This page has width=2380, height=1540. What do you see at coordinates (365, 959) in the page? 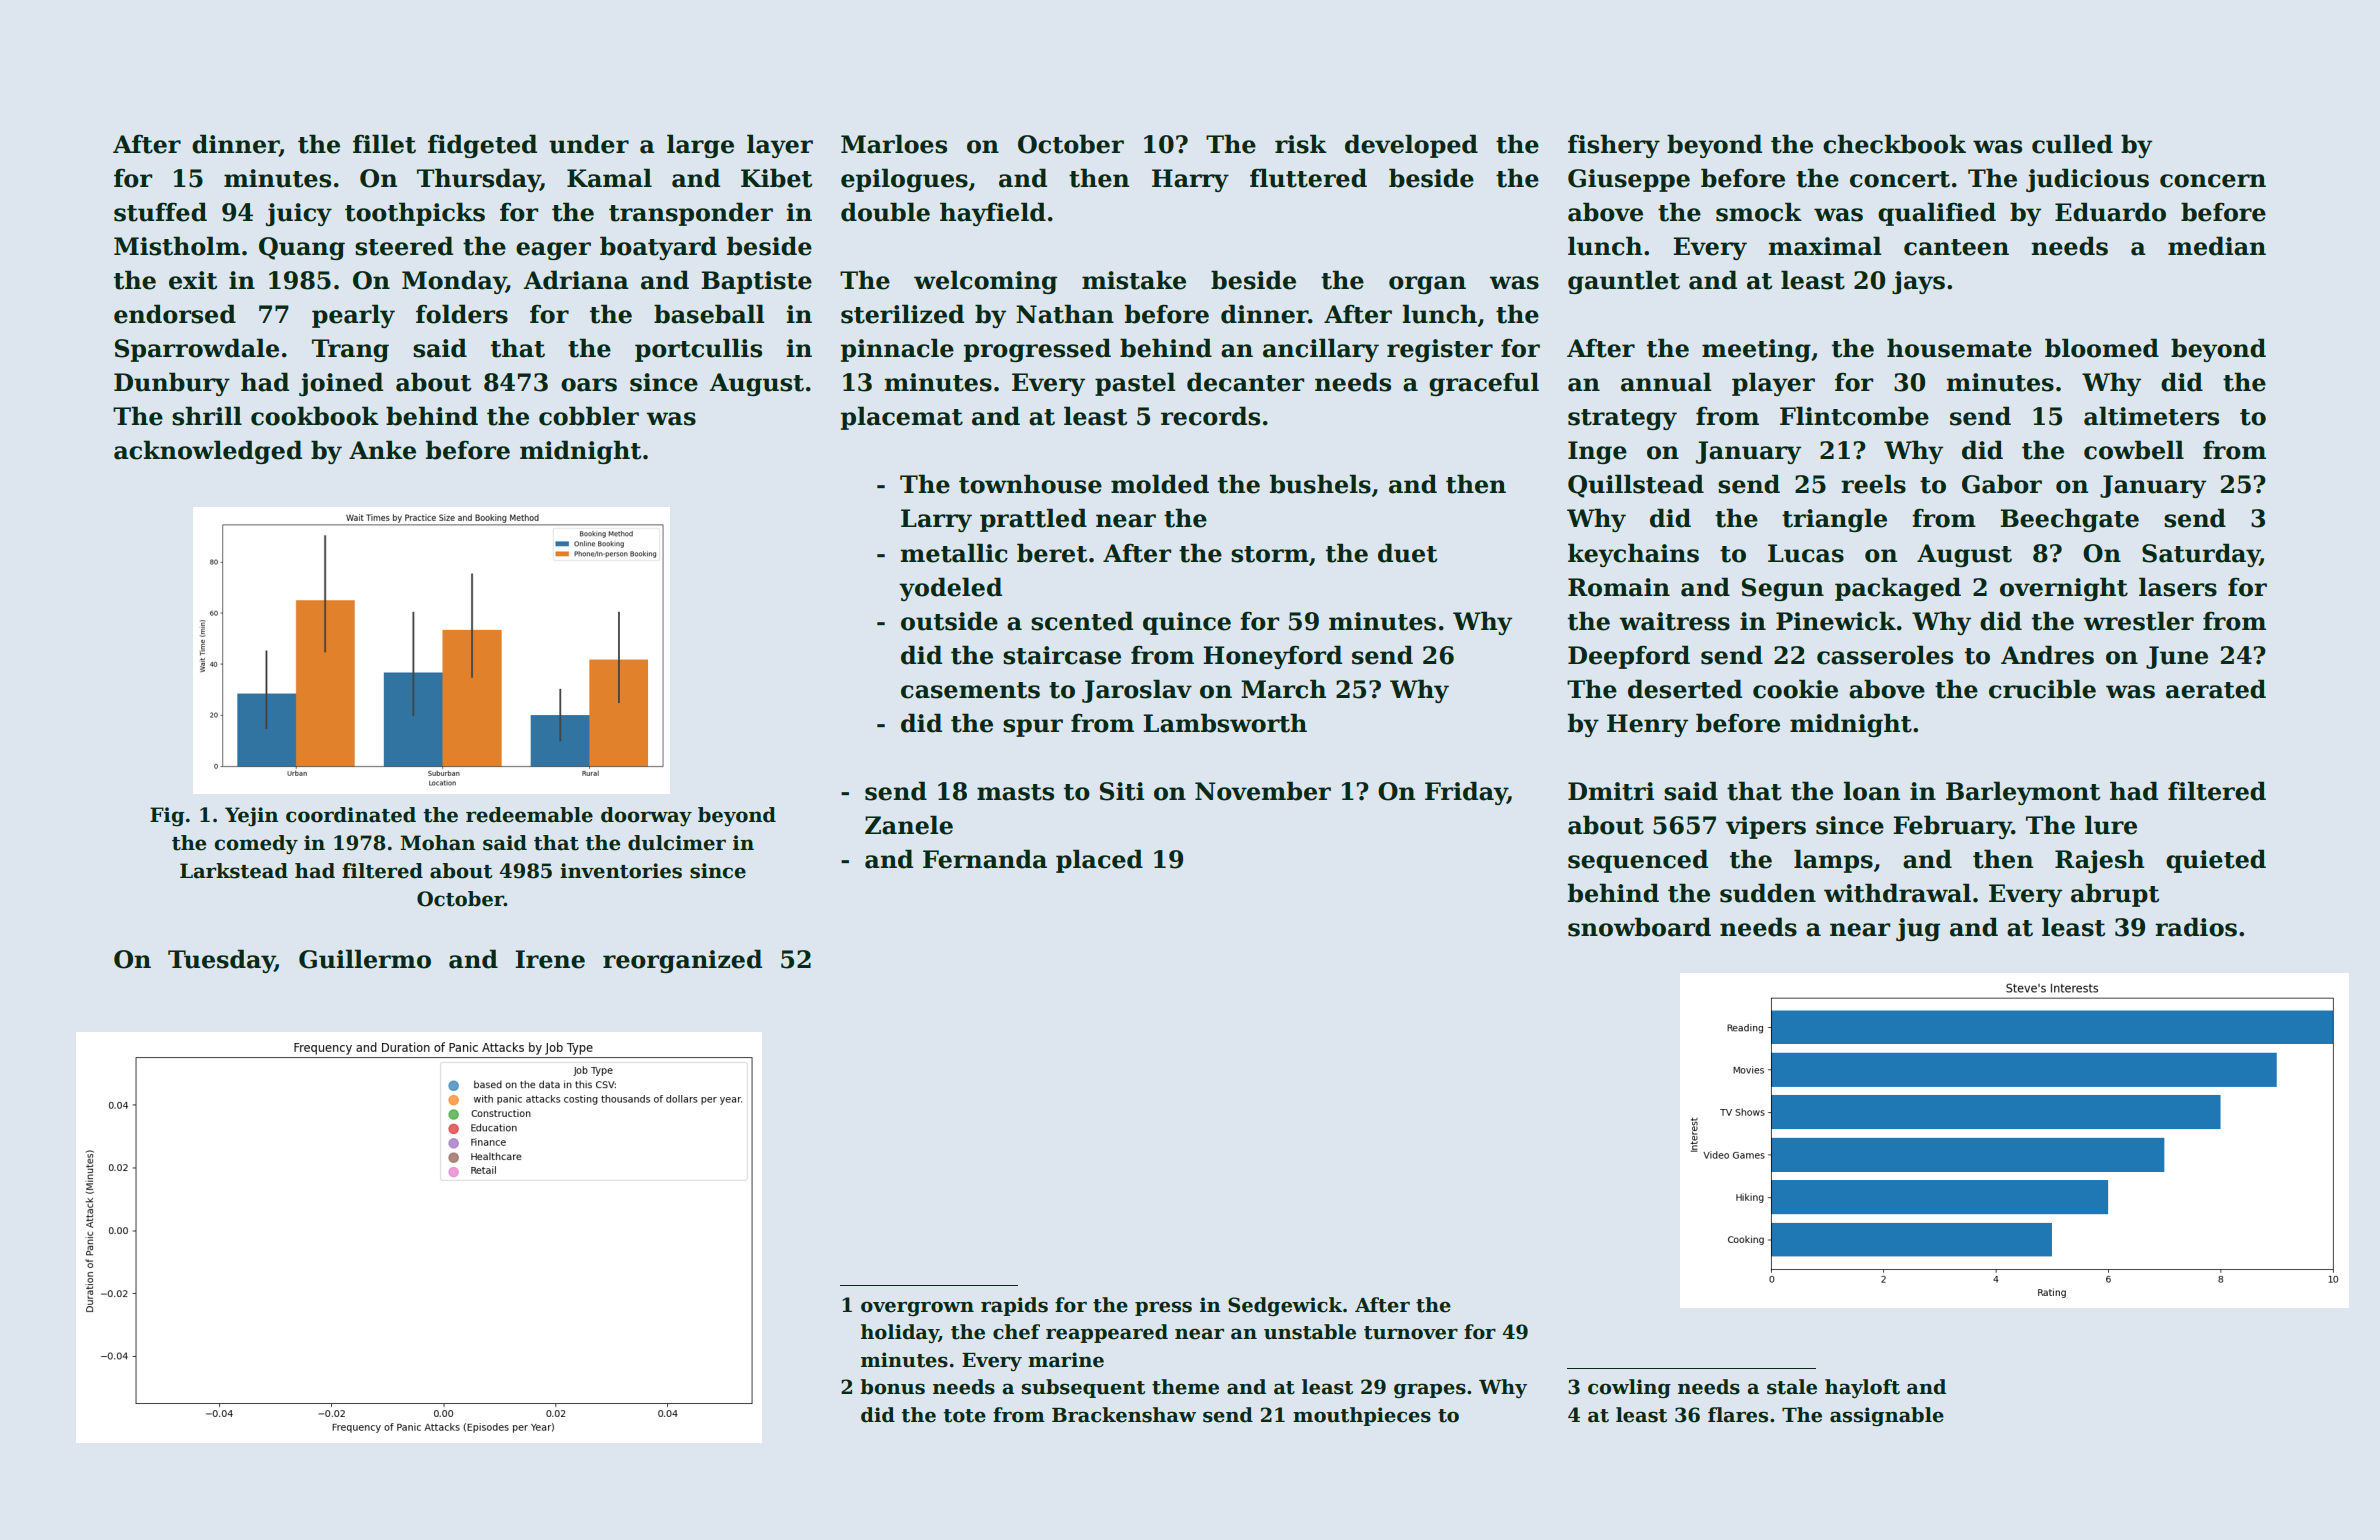
I see `Guillermo` at bounding box center [365, 959].
